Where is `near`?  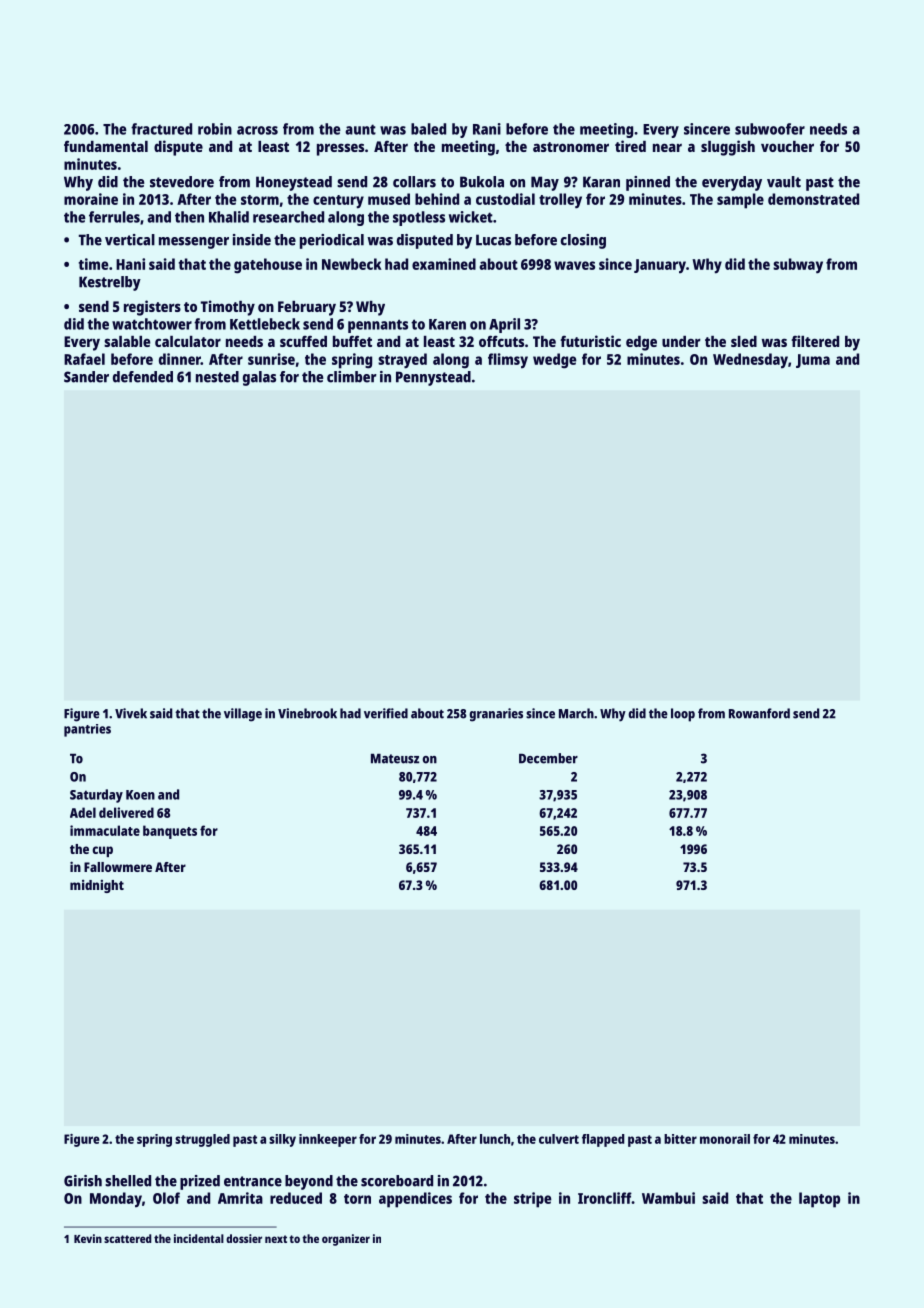
near is located at coordinates (667, 147).
